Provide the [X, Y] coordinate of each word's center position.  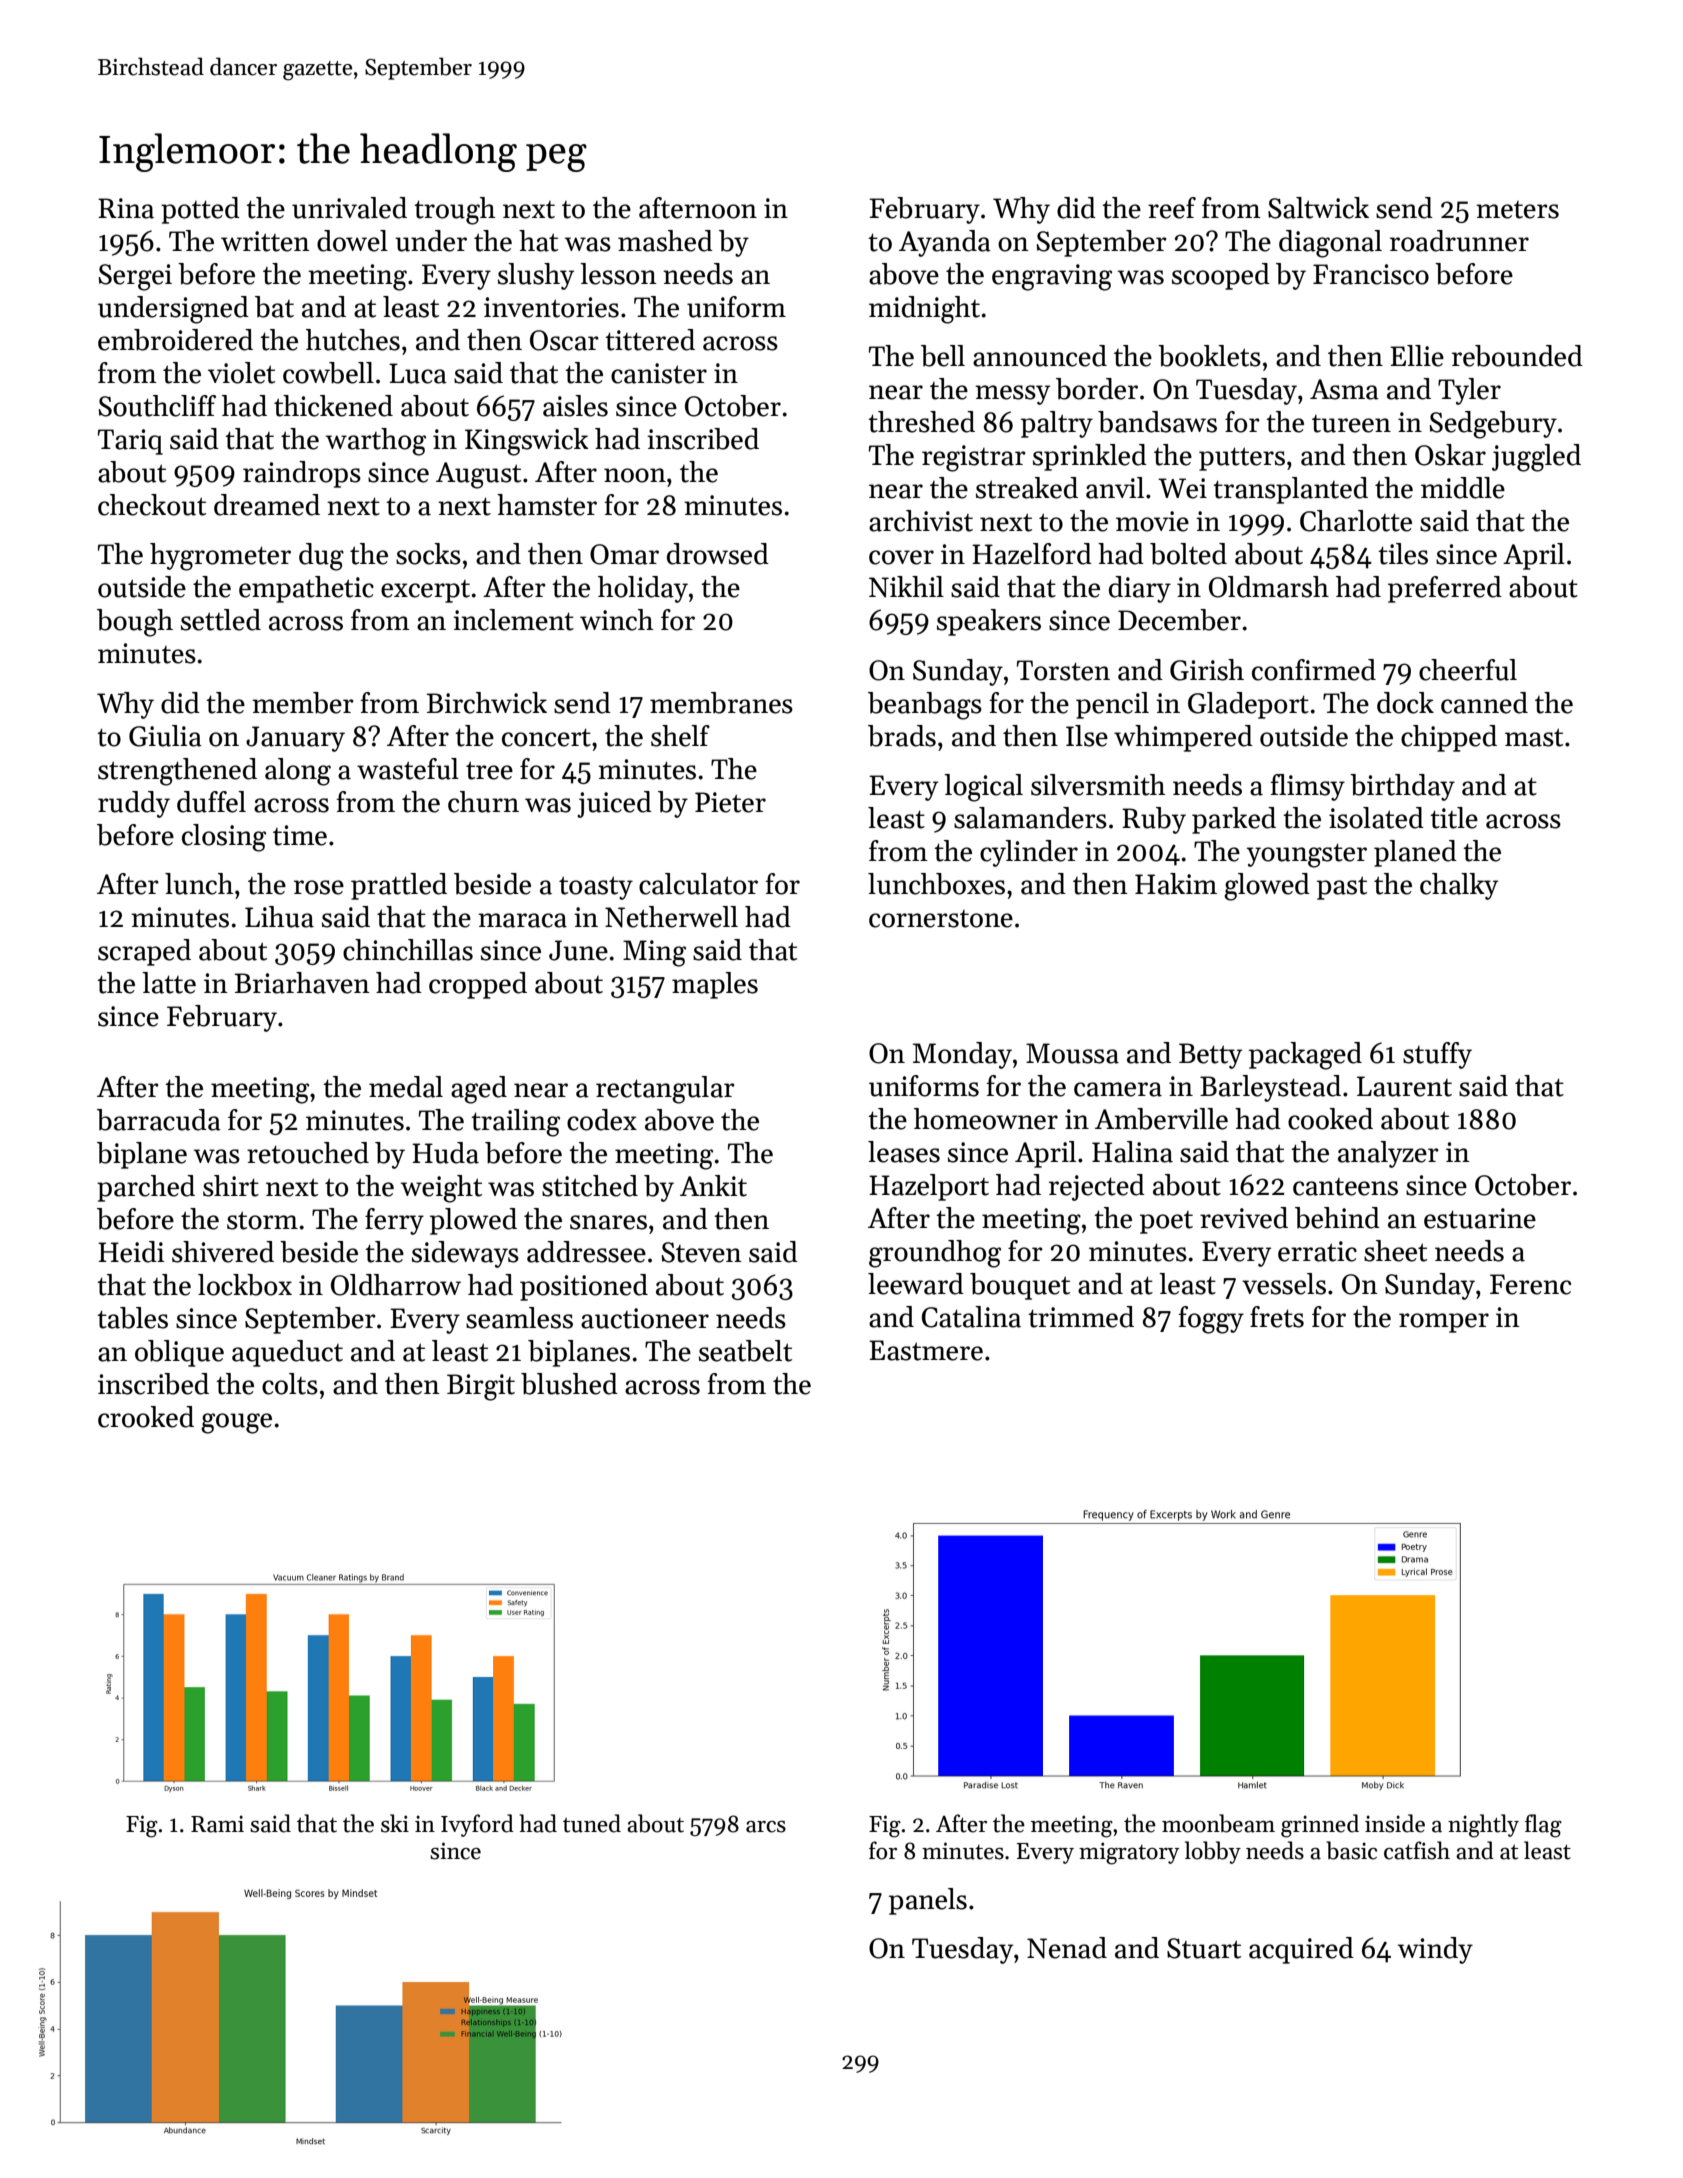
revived [1244, 1218]
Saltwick [1318, 208]
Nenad [1067, 1948]
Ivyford [477, 1825]
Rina [126, 208]
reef [1172, 208]
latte [169, 983]
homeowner [986, 1119]
